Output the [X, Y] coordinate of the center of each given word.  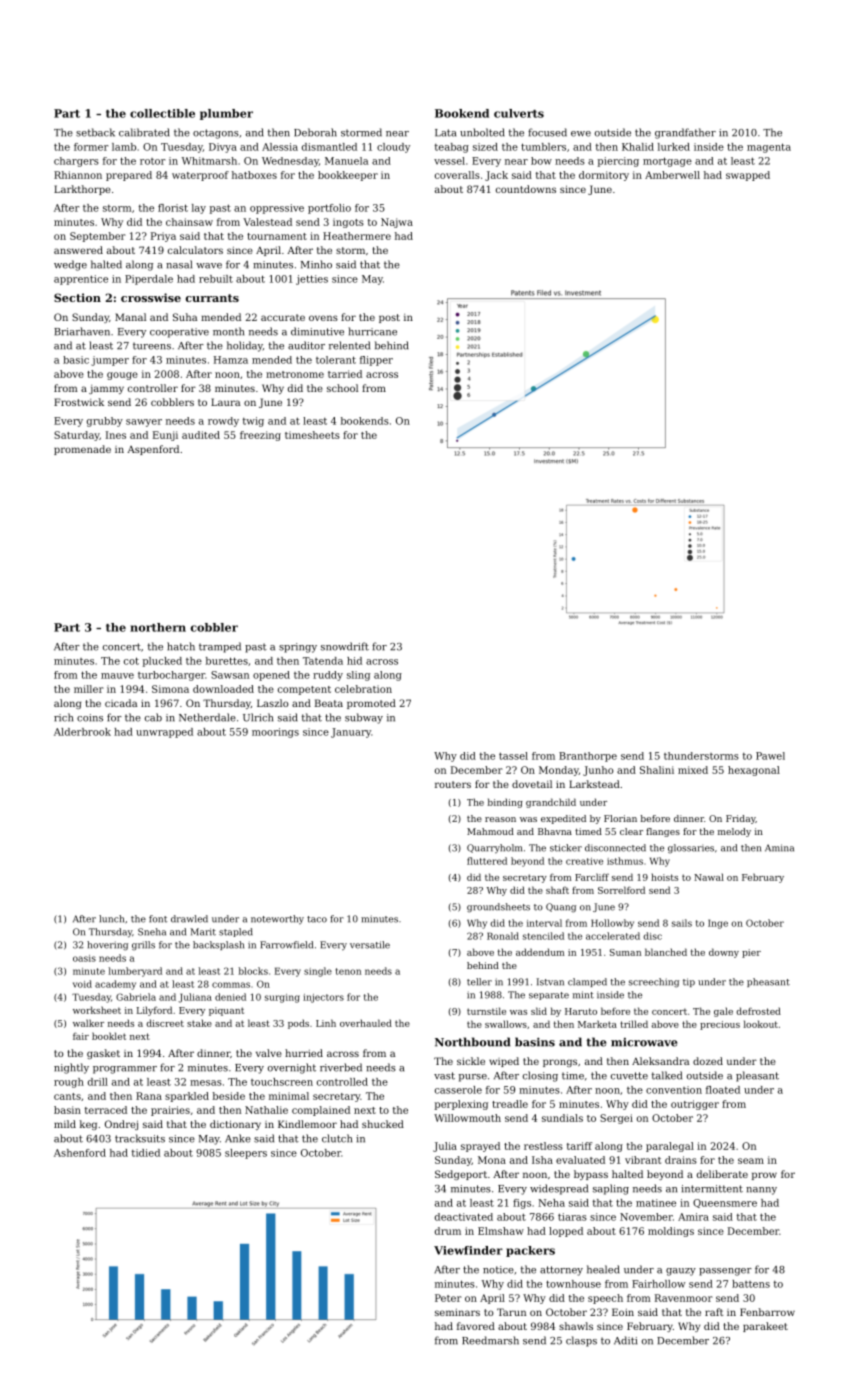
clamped [587, 982]
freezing [260, 436]
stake [199, 1023]
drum [448, 1231]
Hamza [231, 360]
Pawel [770, 756]
